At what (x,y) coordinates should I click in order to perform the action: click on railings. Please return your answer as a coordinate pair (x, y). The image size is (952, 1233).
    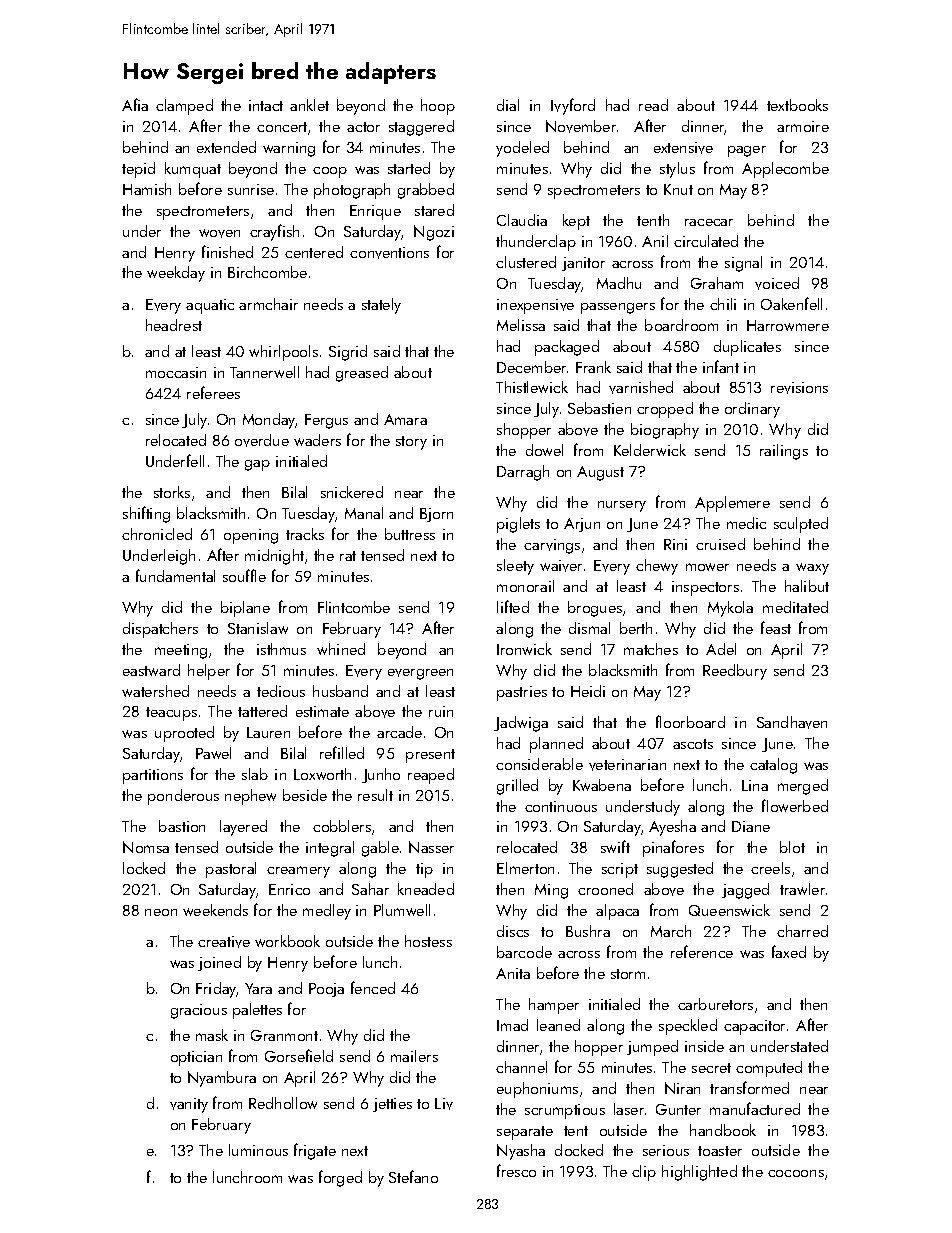
    Looking at the image, I should click on (784, 452).
